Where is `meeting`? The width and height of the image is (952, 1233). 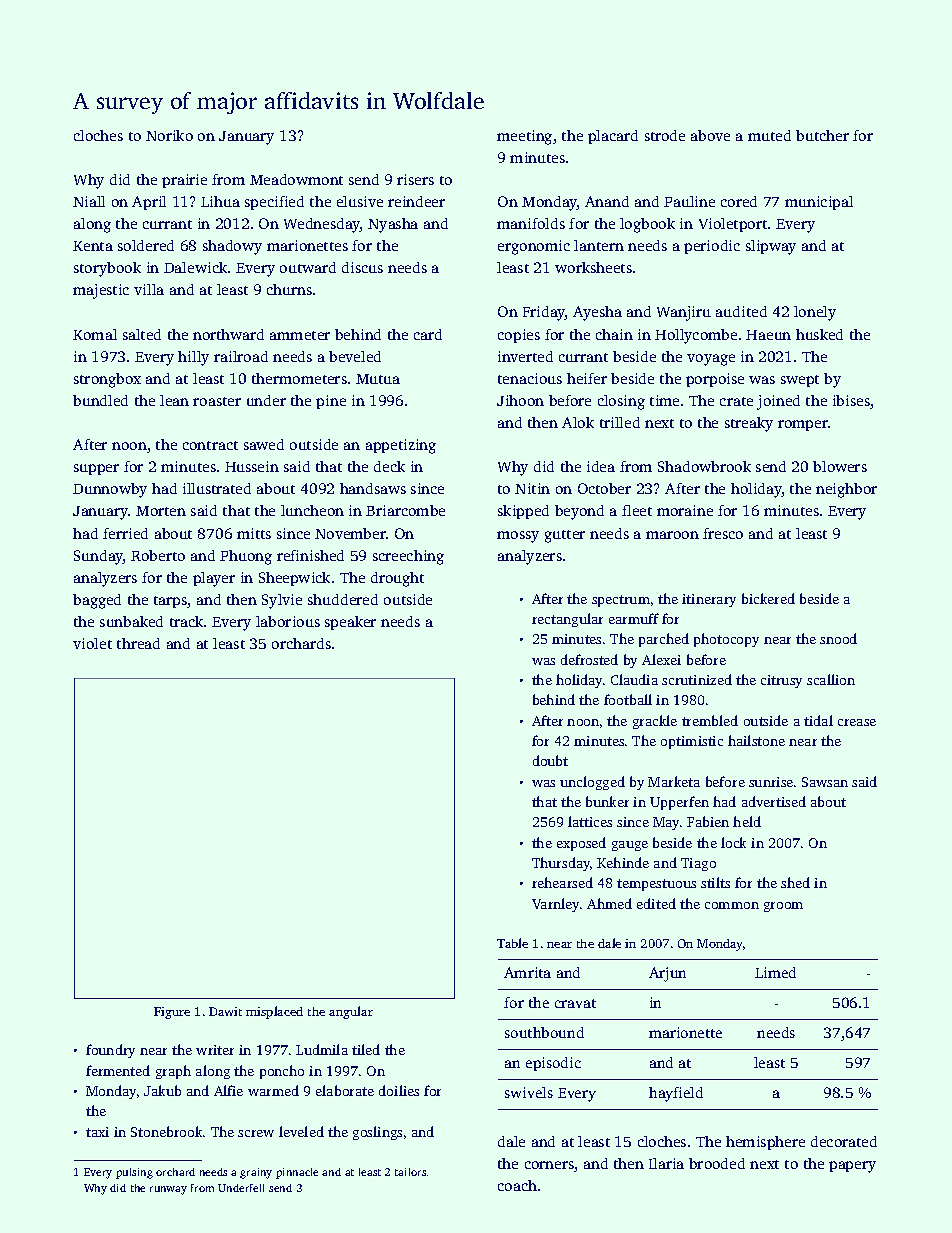 meeting is located at coordinates (524, 137).
